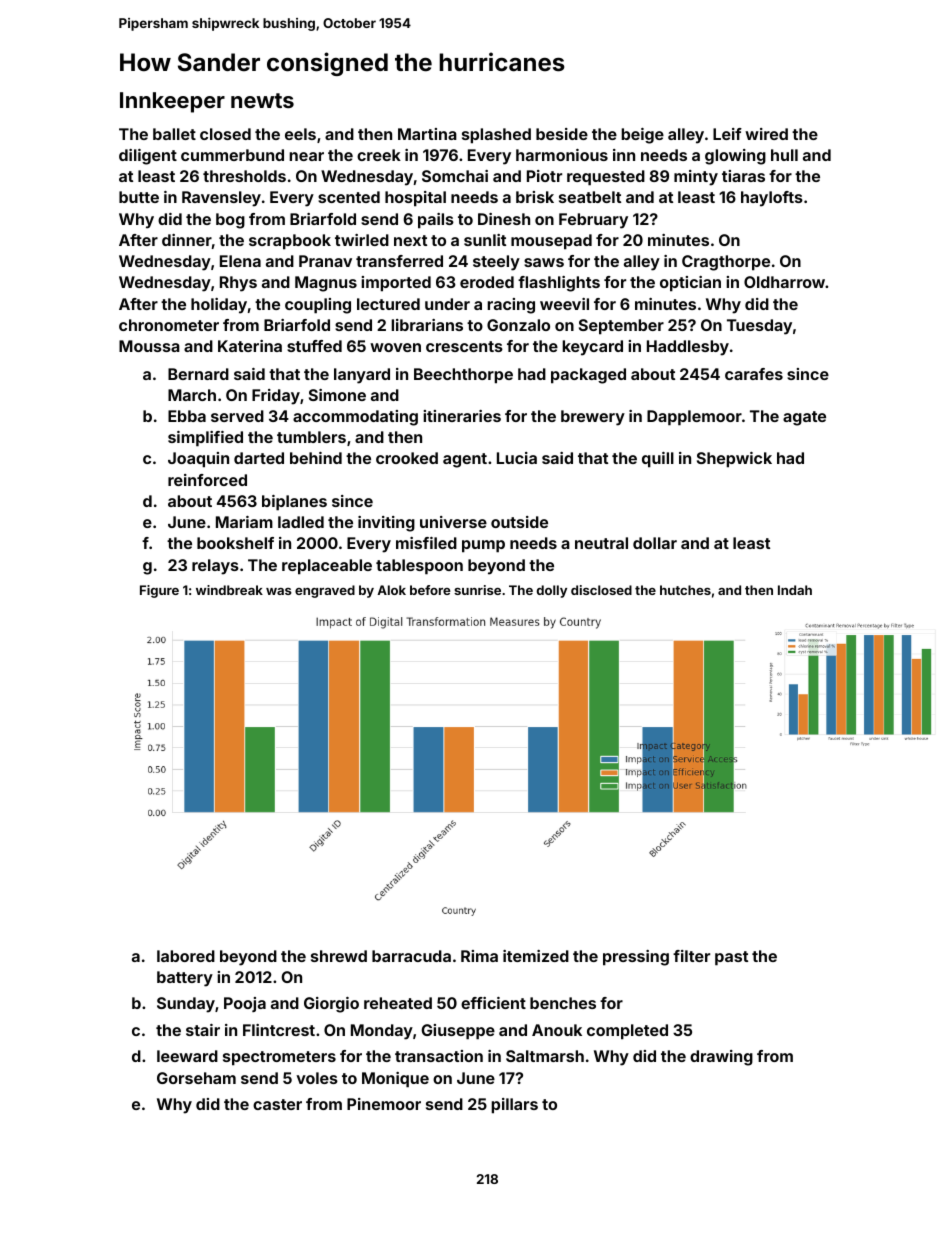 The image size is (952, 1233). Describe the element at coordinates (514, 1106) in the document. I see `pillars` at that location.
